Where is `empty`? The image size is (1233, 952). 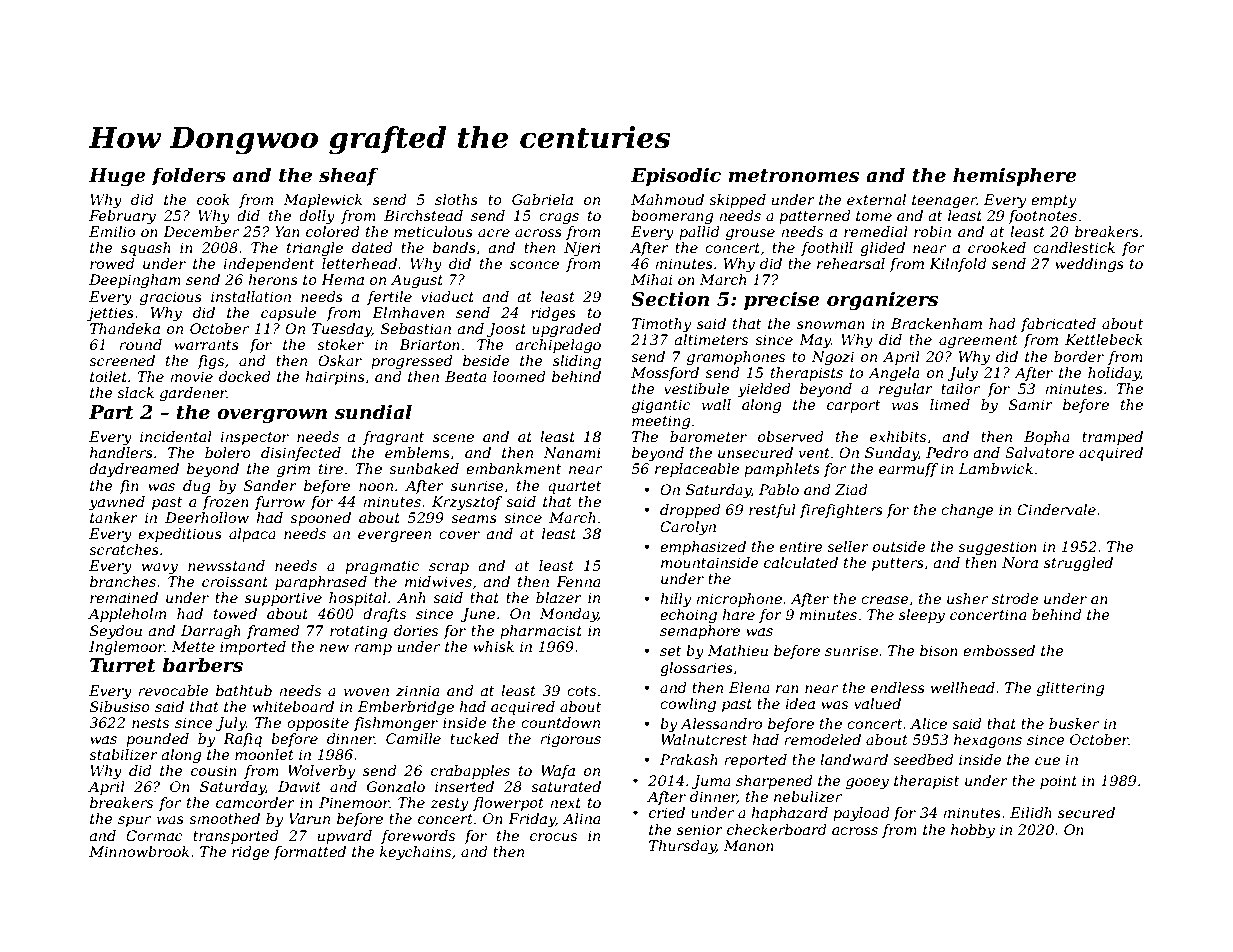
empty is located at coordinates (1053, 201).
